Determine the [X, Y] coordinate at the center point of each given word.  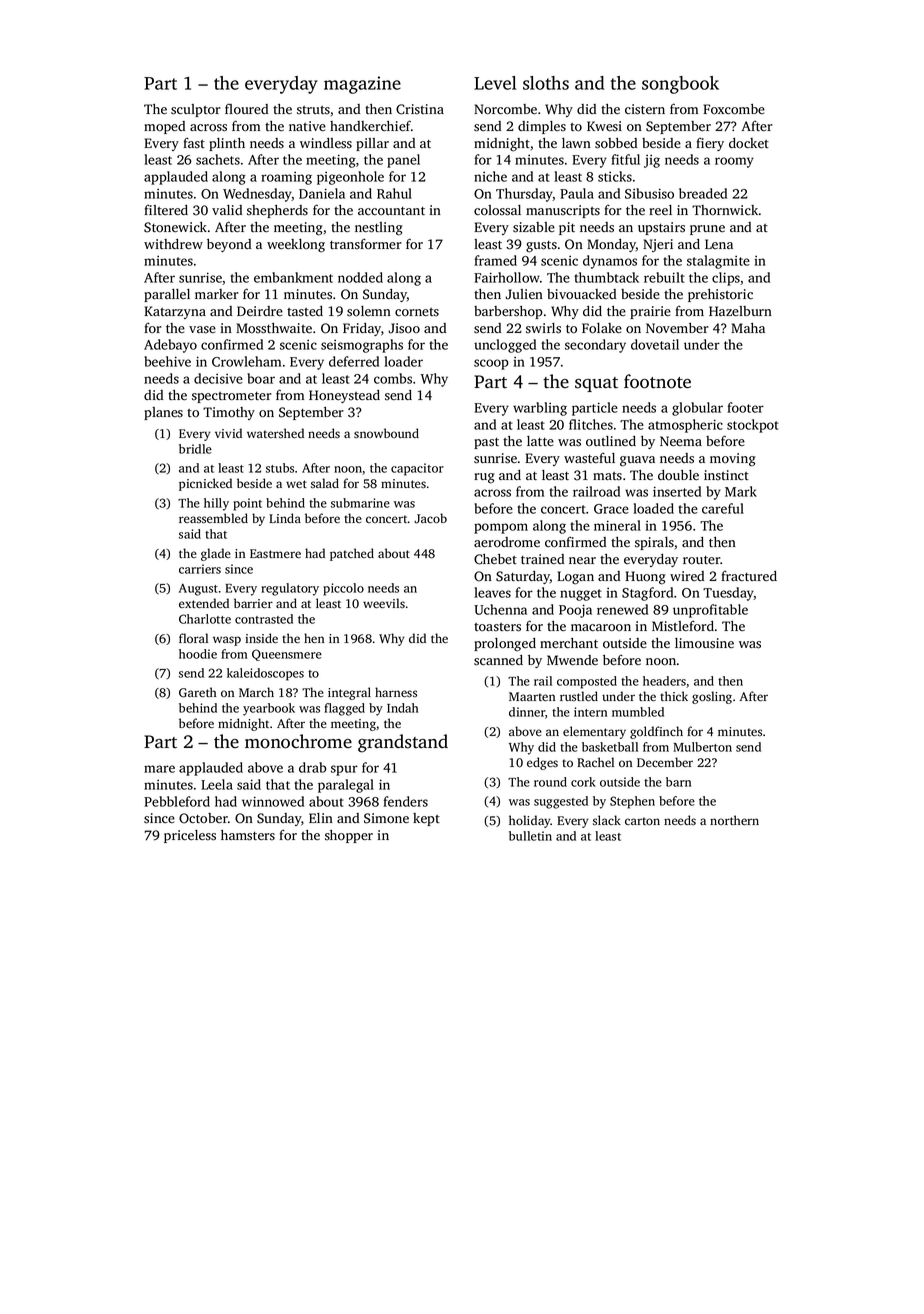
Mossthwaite [274, 328]
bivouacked [581, 294]
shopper [349, 836]
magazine [362, 85]
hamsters [248, 835]
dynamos [610, 262]
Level [495, 83]
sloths [546, 83]
